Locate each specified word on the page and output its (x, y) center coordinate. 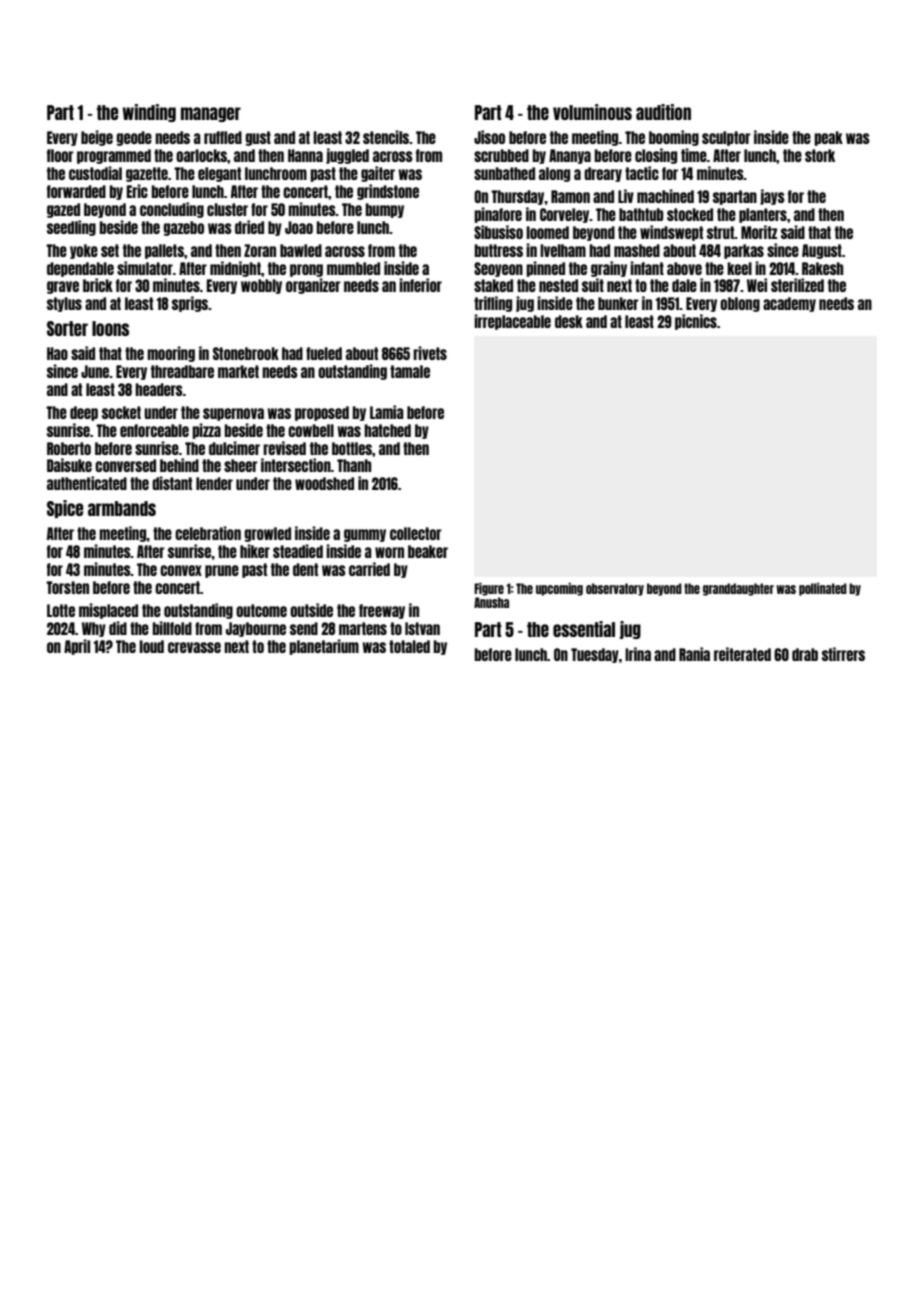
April (77, 647)
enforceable (154, 430)
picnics (696, 322)
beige (97, 138)
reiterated (742, 654)
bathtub (641, 214)
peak (828, 138)
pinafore (498, 215)
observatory (615, 589)
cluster (227, 209)
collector (416, 533)
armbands (122, 508)
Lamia (387, 412)
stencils (386, 137)
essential (584, 629)
